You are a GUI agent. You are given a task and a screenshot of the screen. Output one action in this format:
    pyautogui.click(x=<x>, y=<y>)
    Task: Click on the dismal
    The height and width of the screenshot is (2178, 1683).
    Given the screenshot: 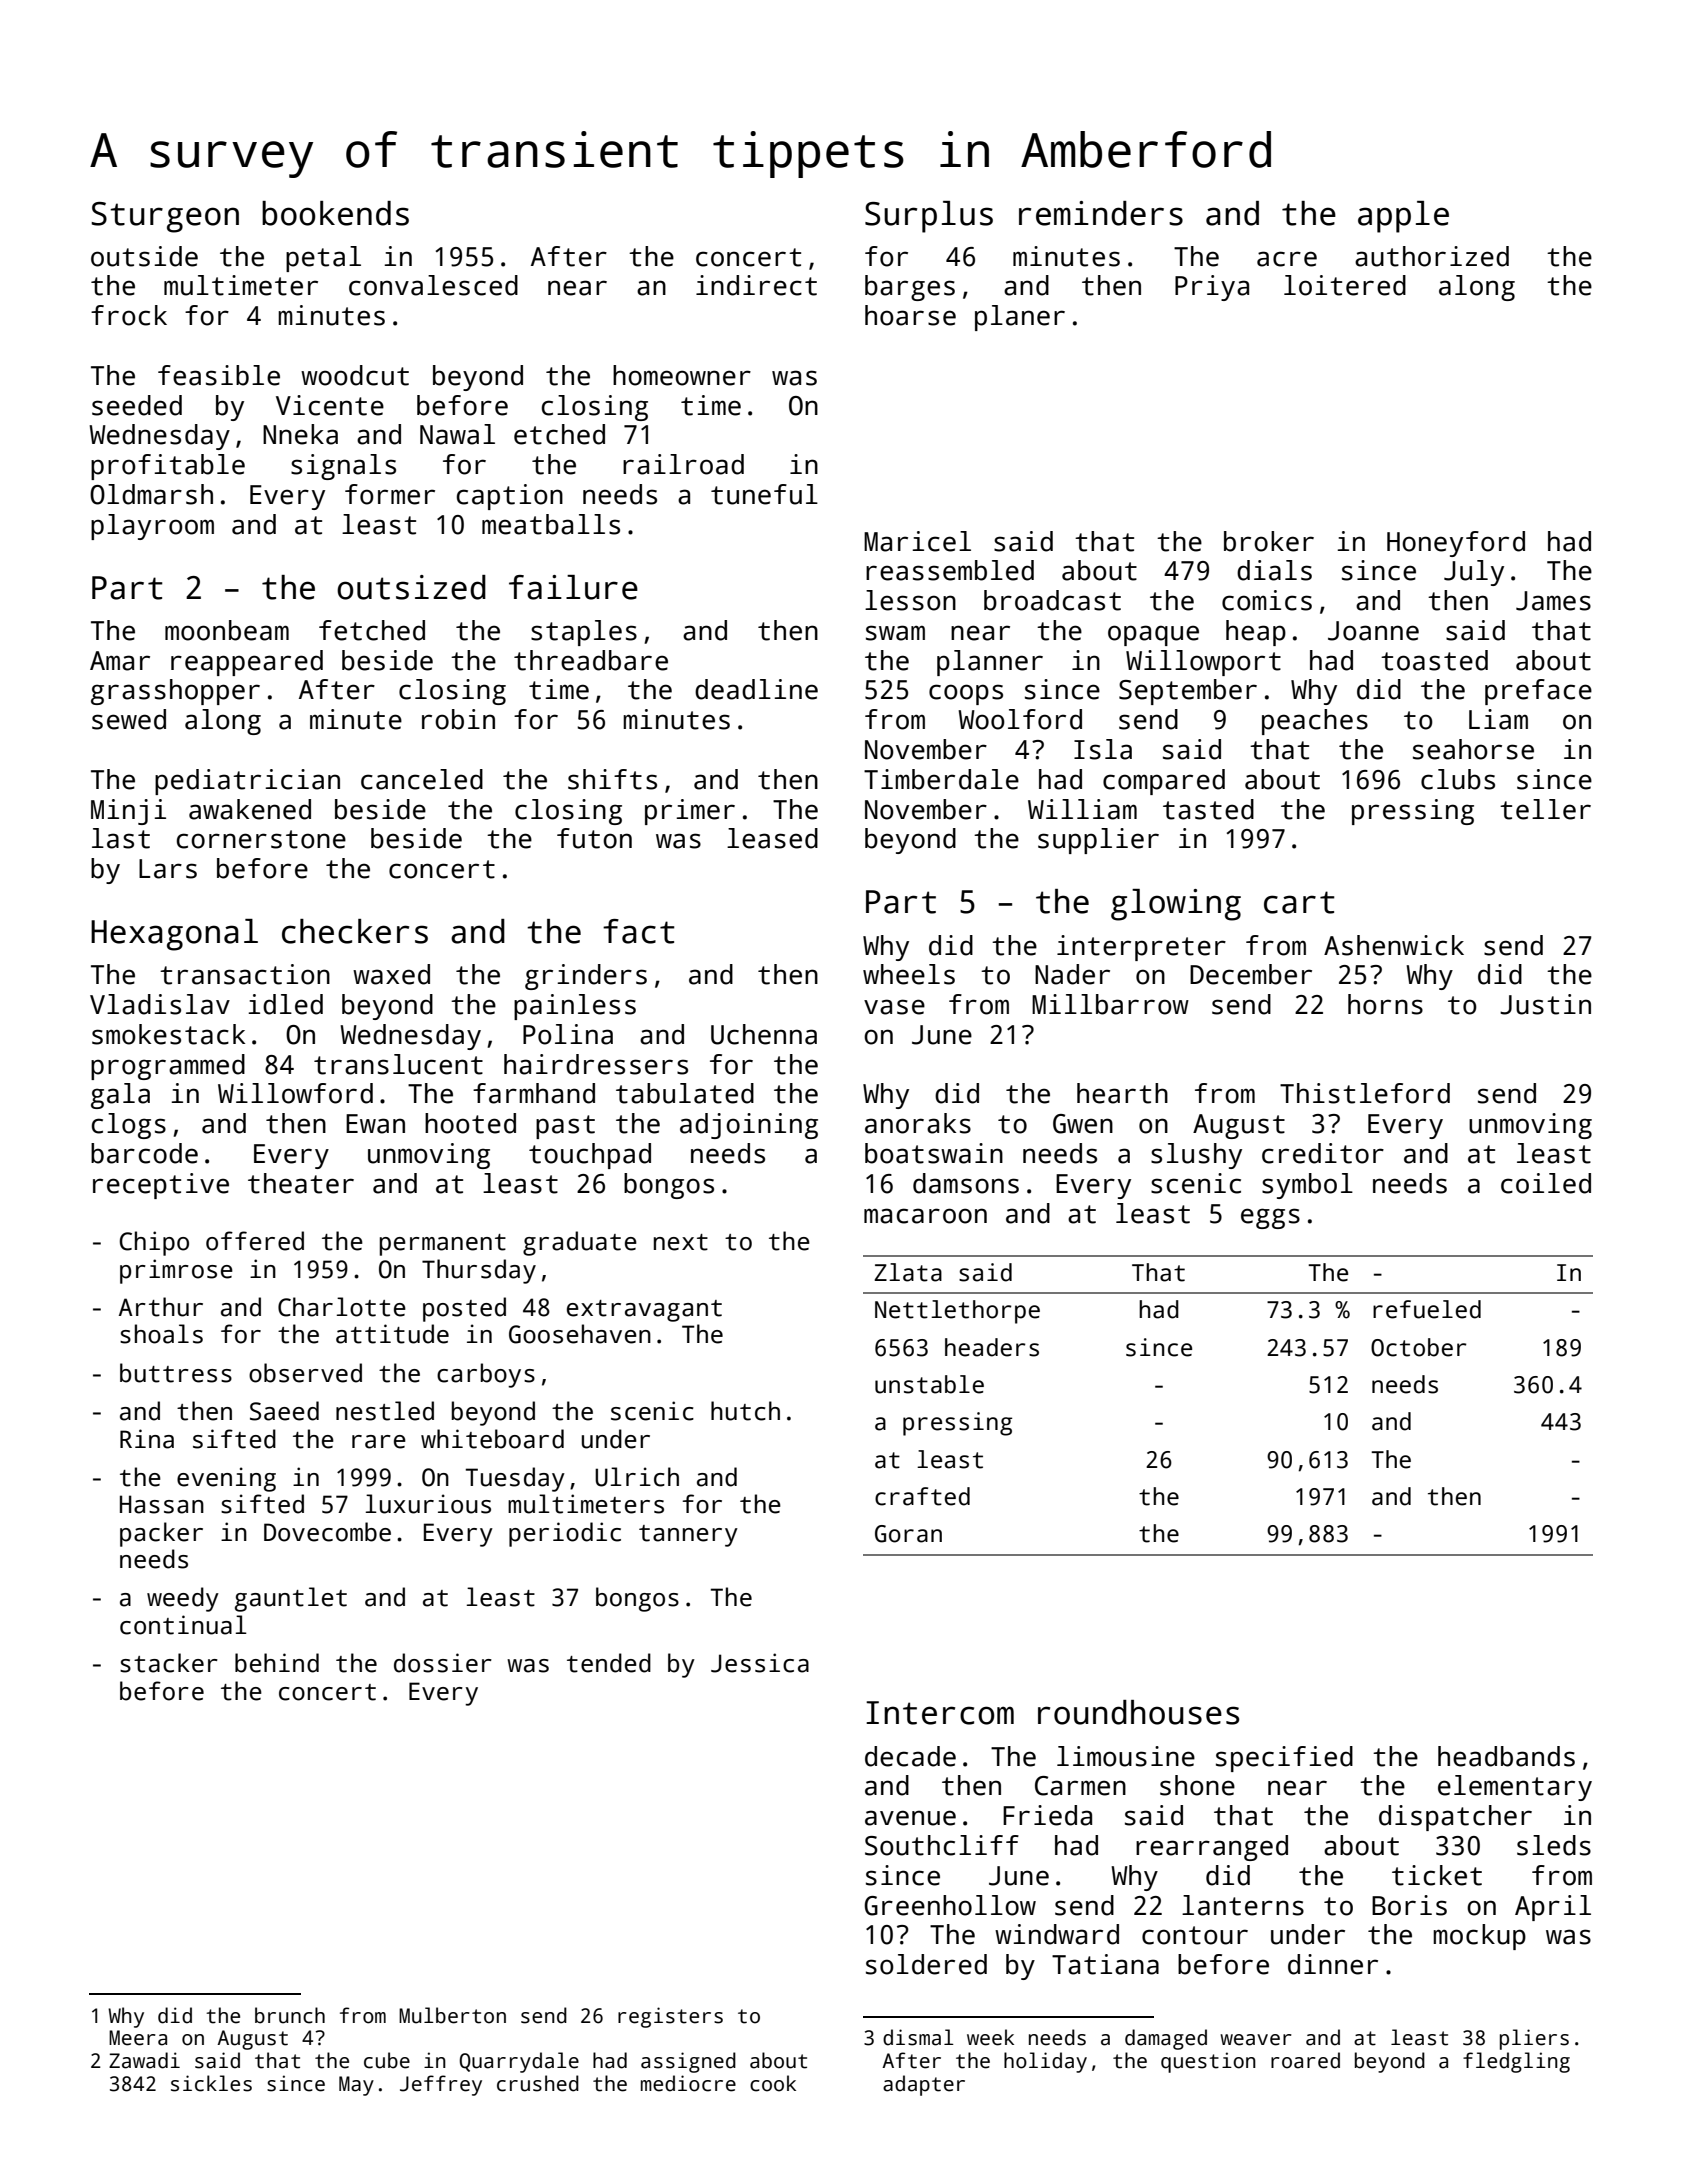 What is the action you would take?
    pyautogui.click(x=918, y=2037)
